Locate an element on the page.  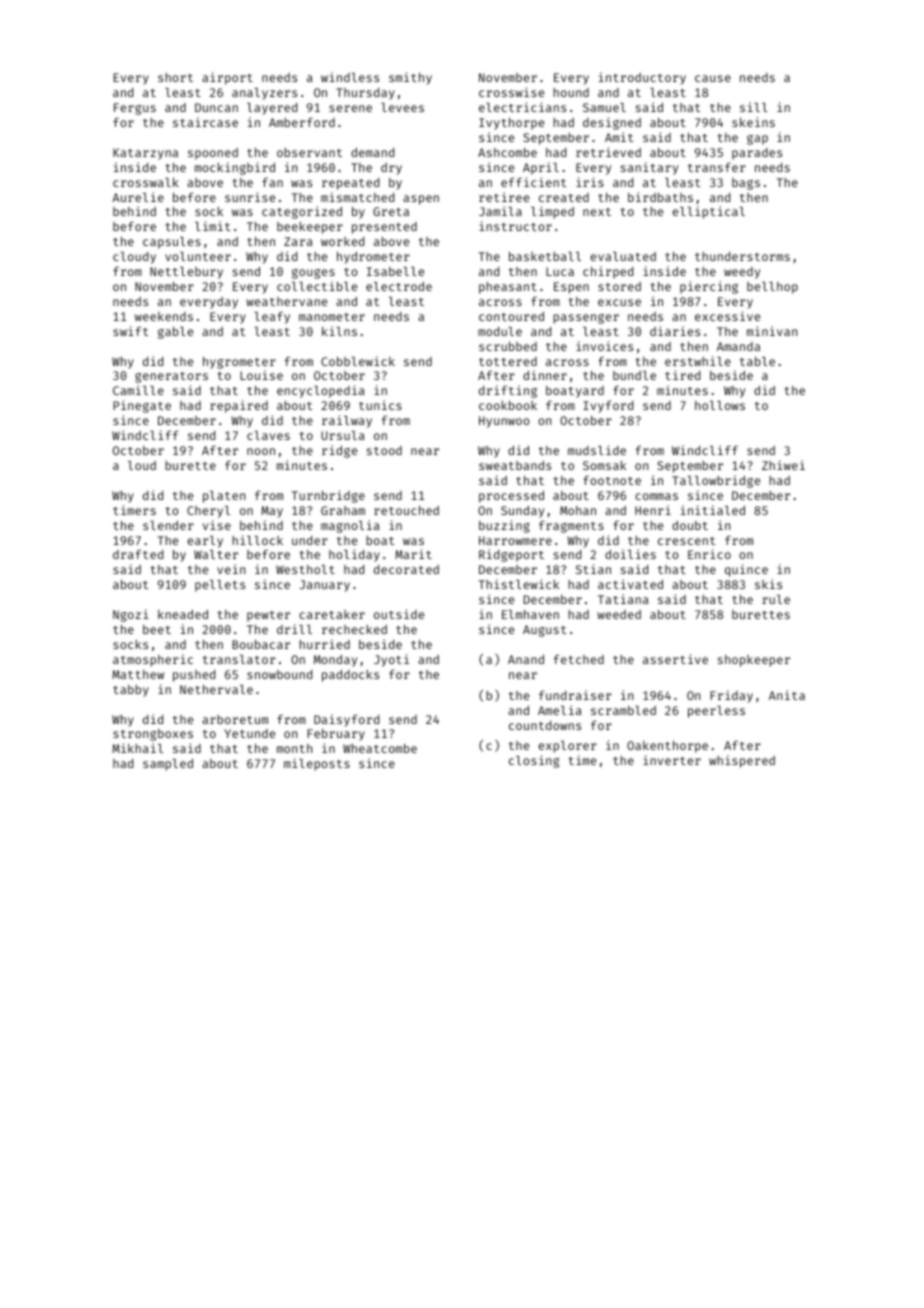
Nettlebury is located at coordinates (186, 273).
